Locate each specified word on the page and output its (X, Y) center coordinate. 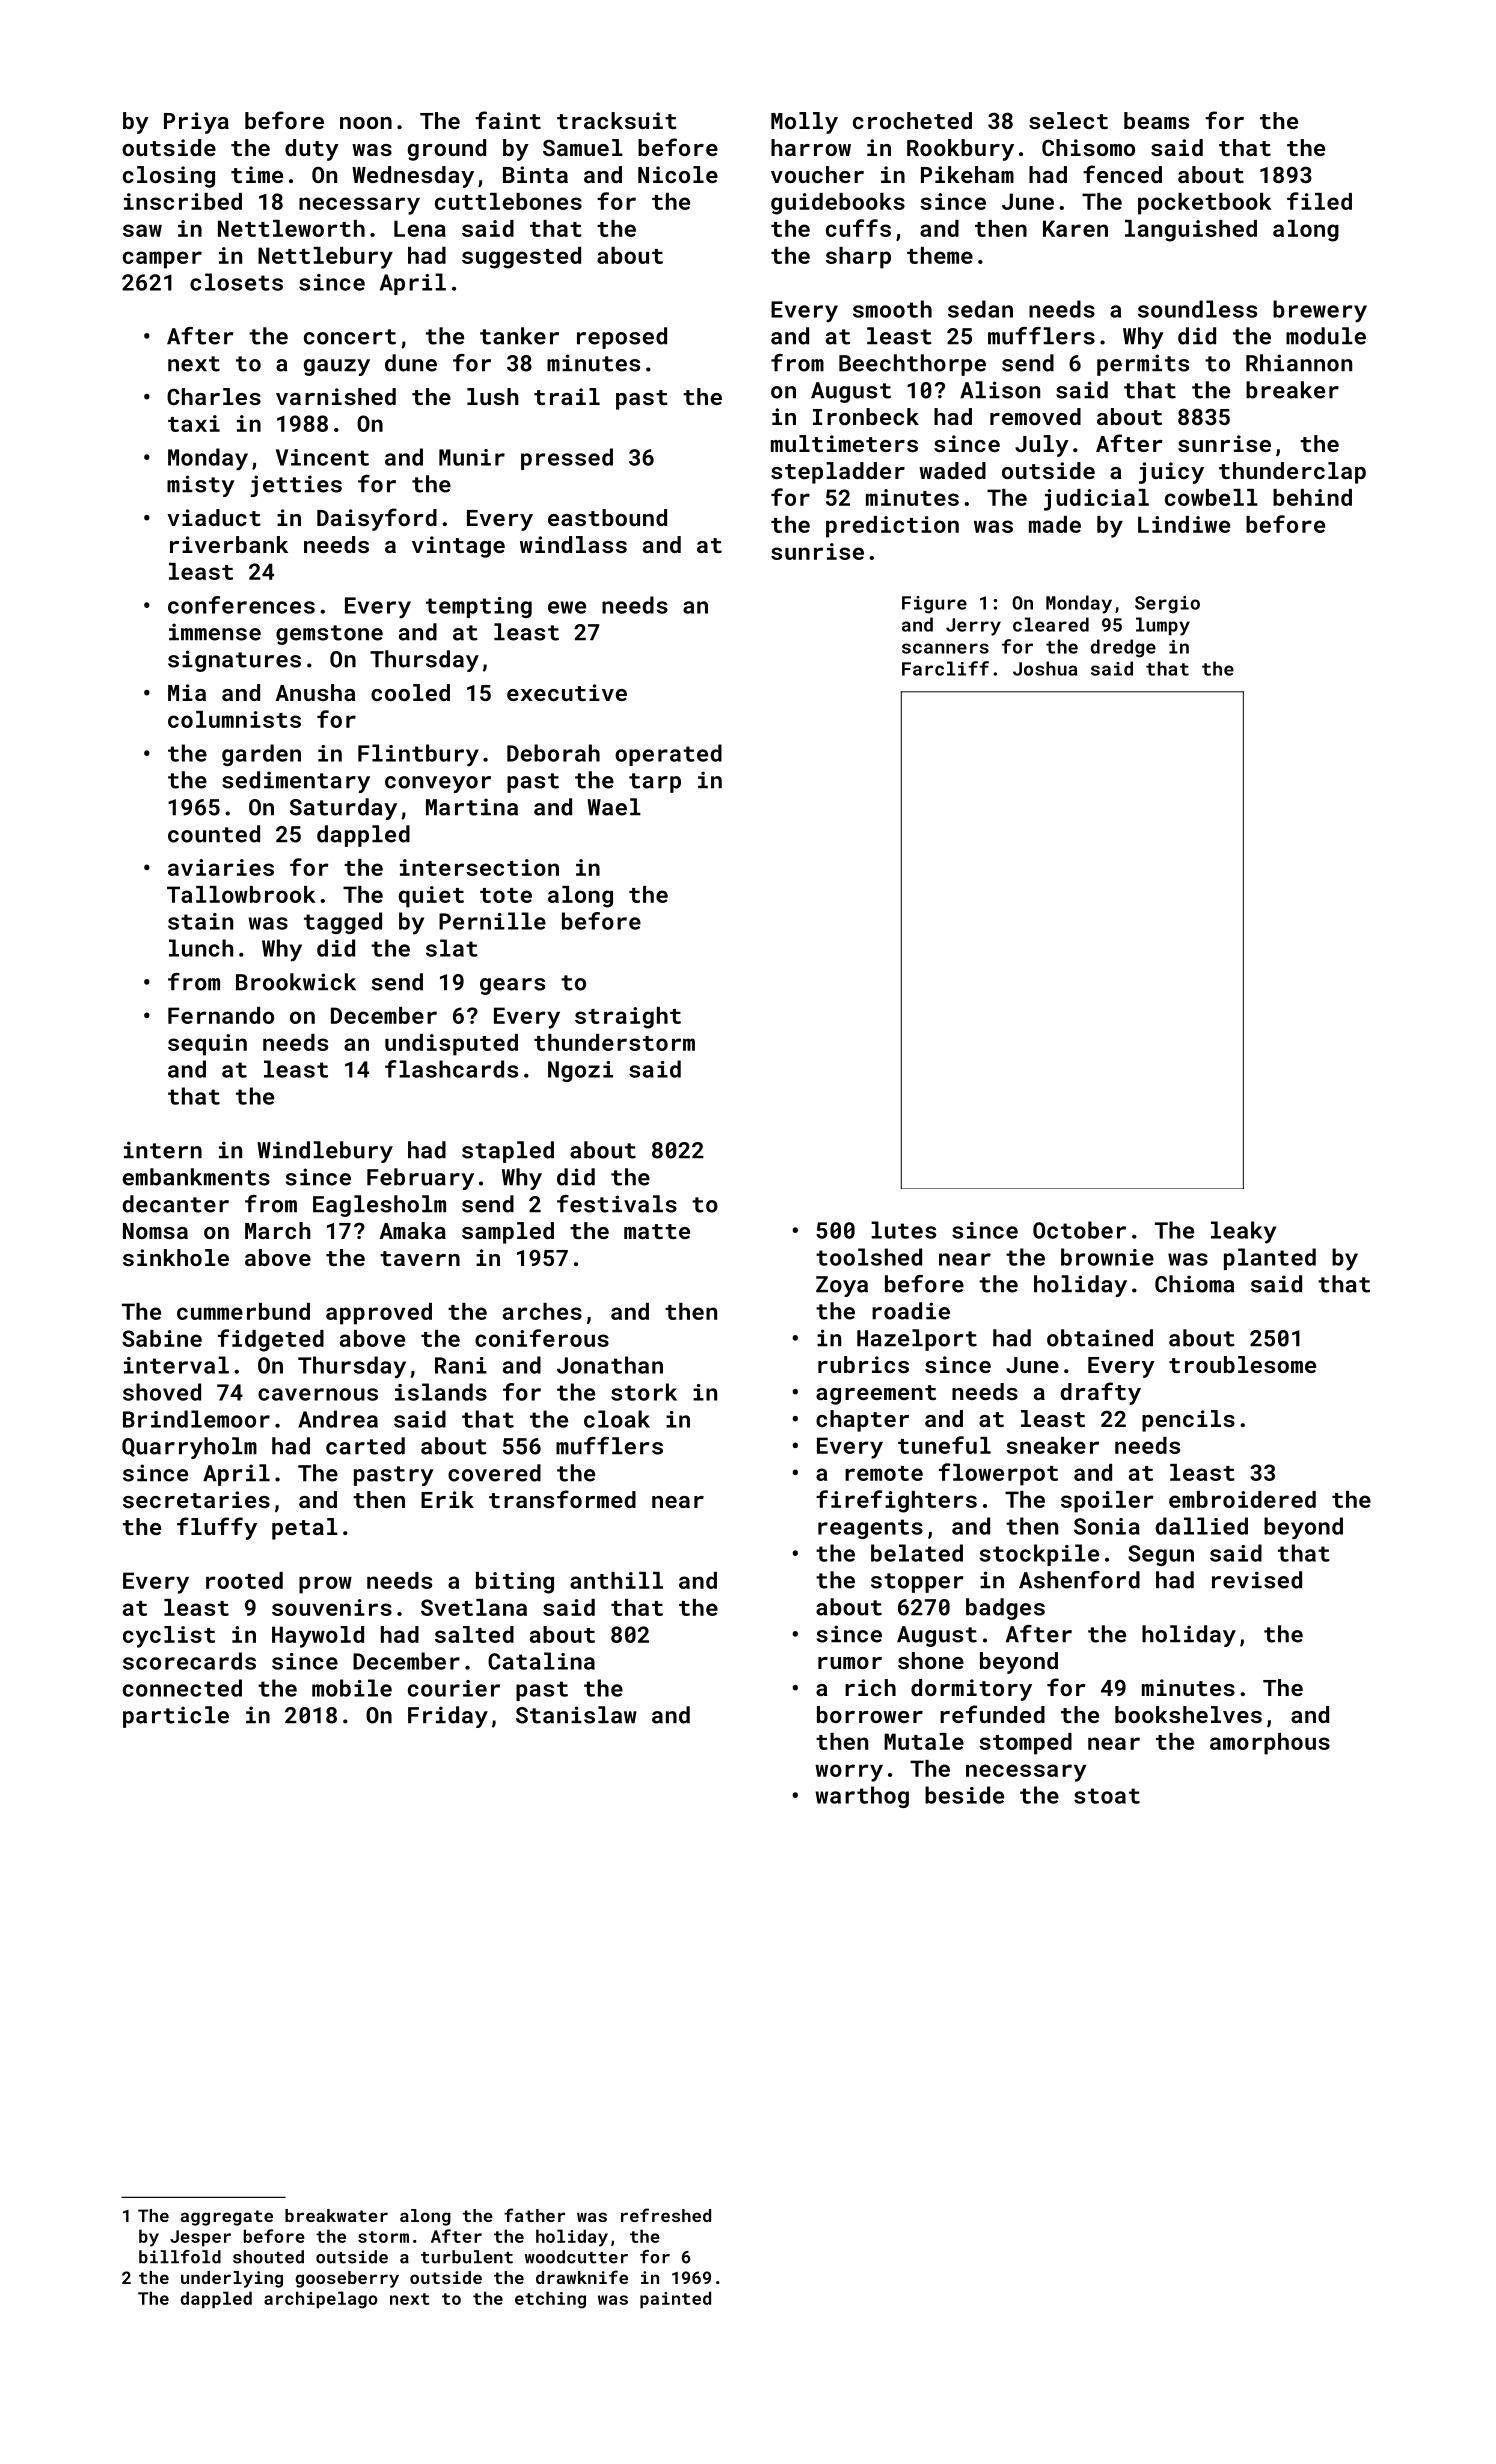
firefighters (896, 1501)
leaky (1243, 1232)
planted (1270, 1259)
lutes (903, 1230)
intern (163, 1150)
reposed (622, 338)
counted (214, 834)
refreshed (666, 2215)
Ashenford (1079, 1580)
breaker (1292, 390)
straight (628, 1018)
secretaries (196, 1499)
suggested (521, 258)
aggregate (227, 2218)
